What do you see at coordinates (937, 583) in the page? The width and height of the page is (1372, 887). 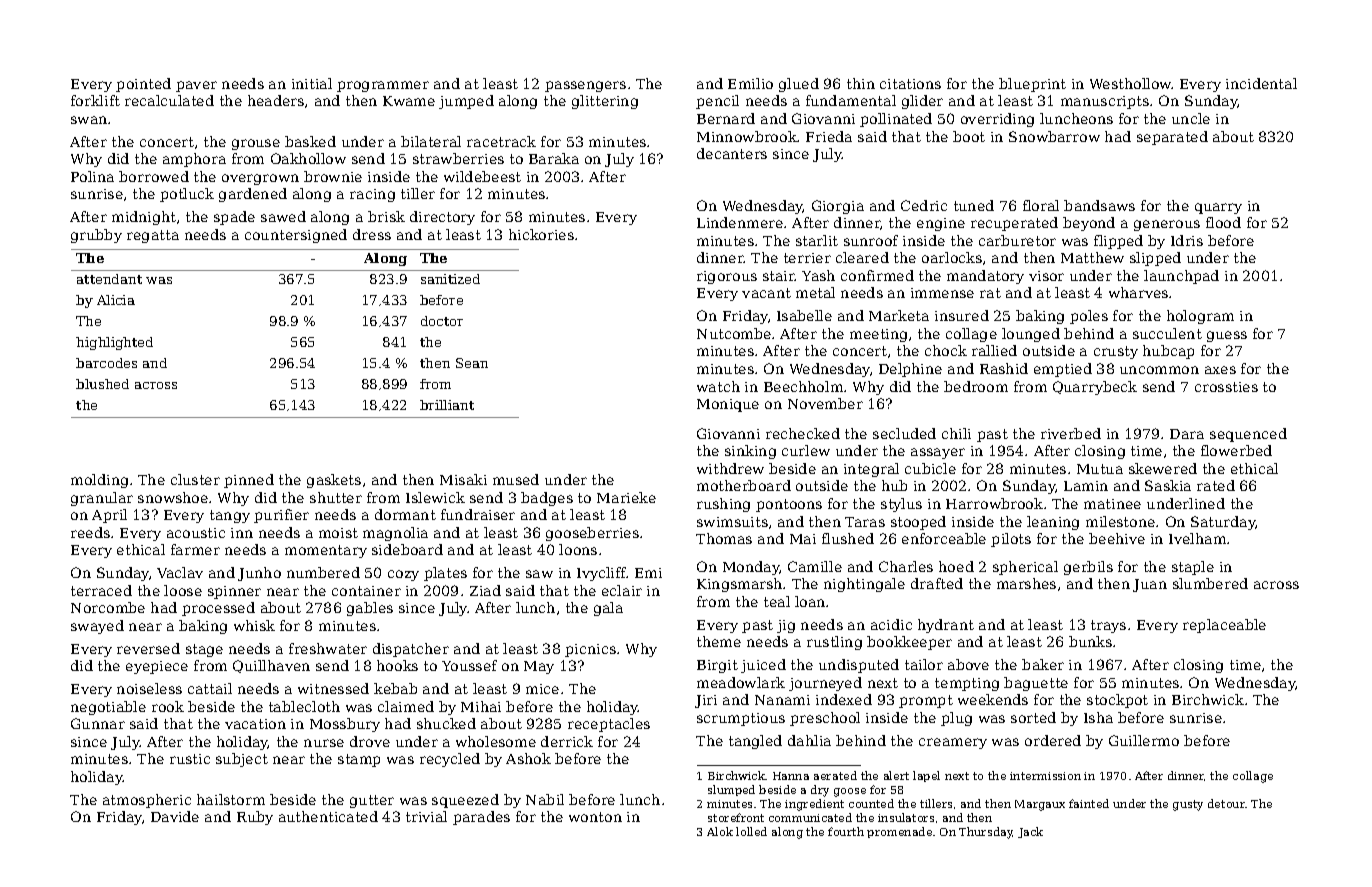 I see `drafted` at bounding box center [937, 583].
